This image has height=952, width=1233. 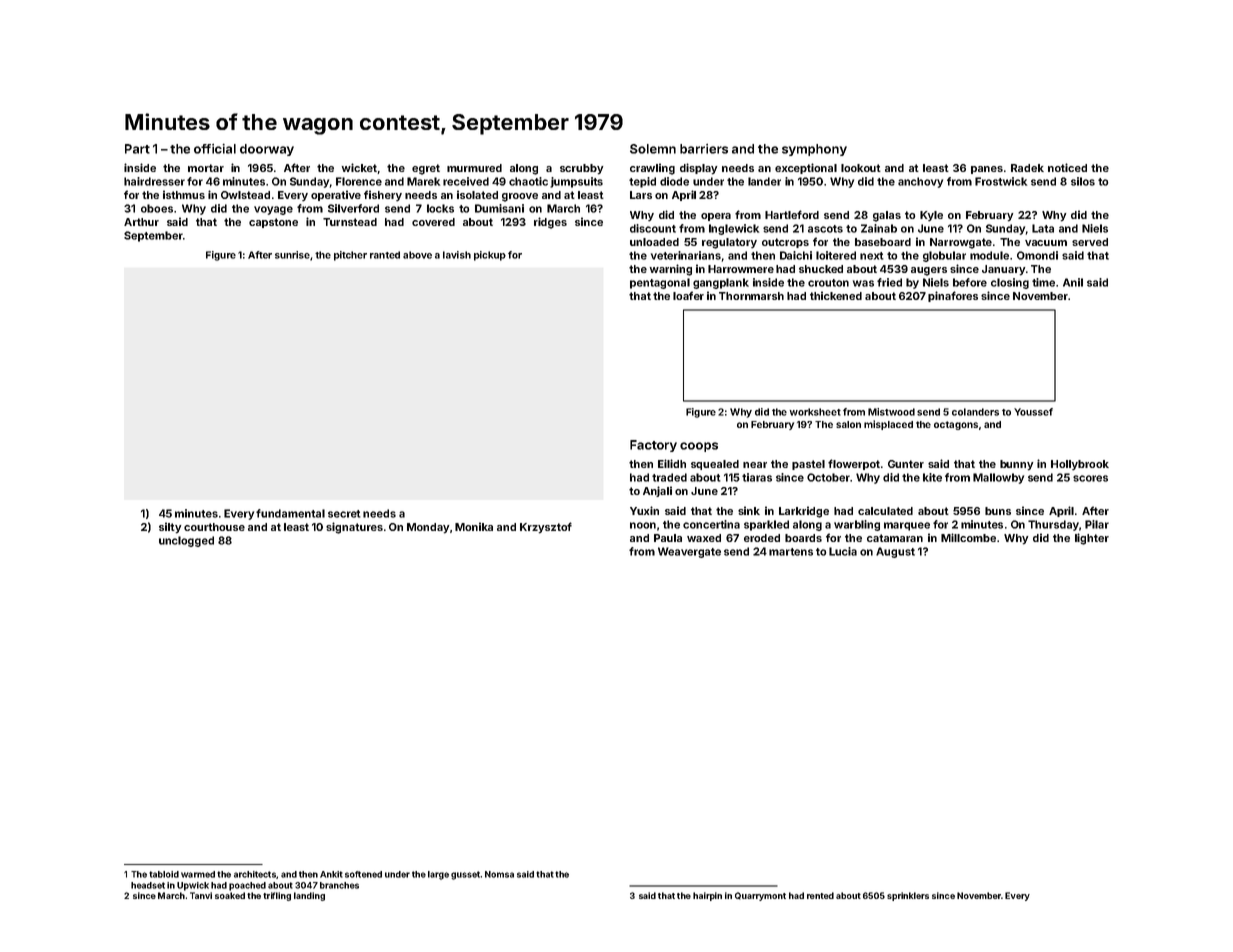 What do you see at coordinates (148, 885) in the image?
I see `headset` at bounding box center [148, 885].
